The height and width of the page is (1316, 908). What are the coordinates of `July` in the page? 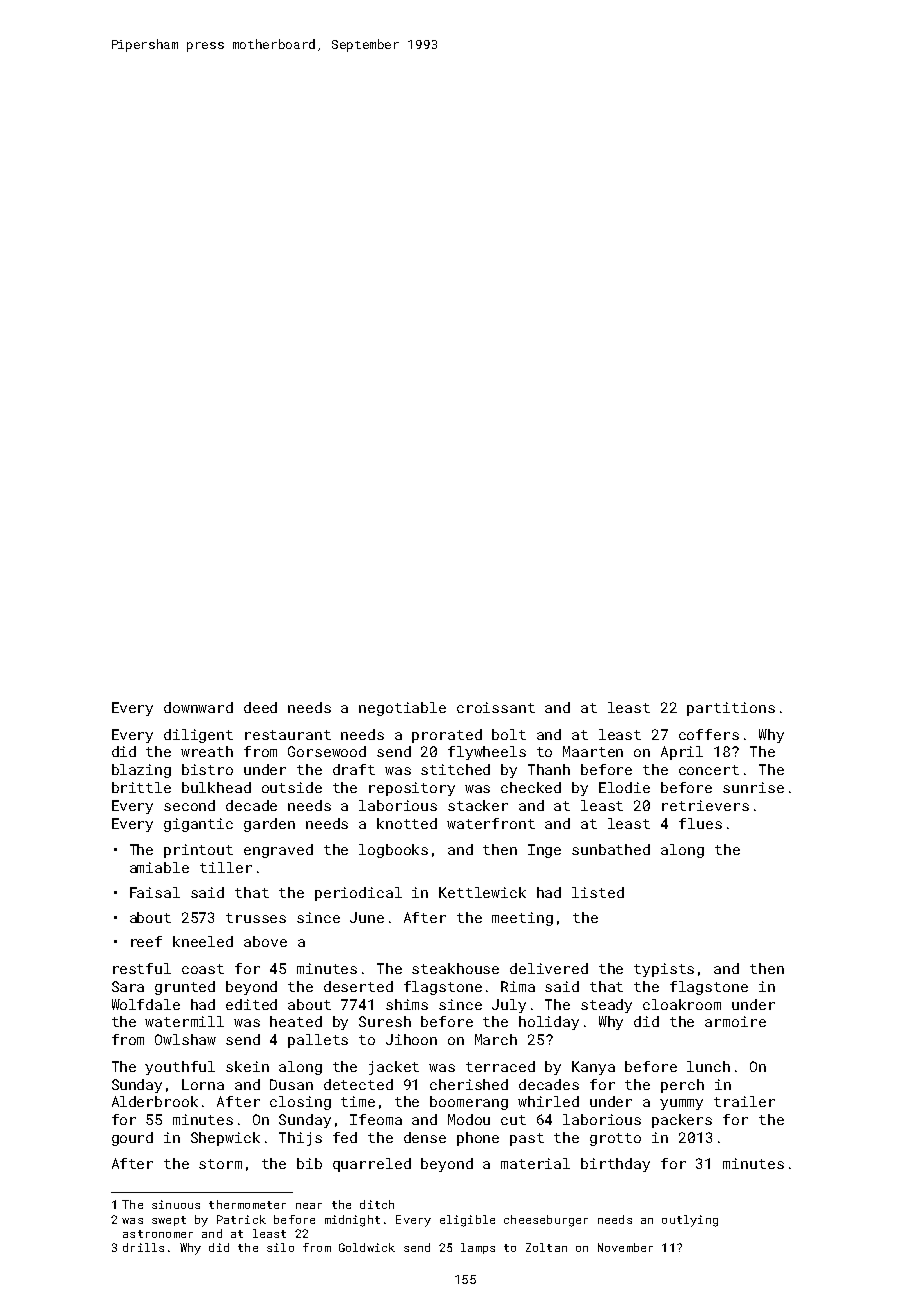 It's located at (509, 1006).
